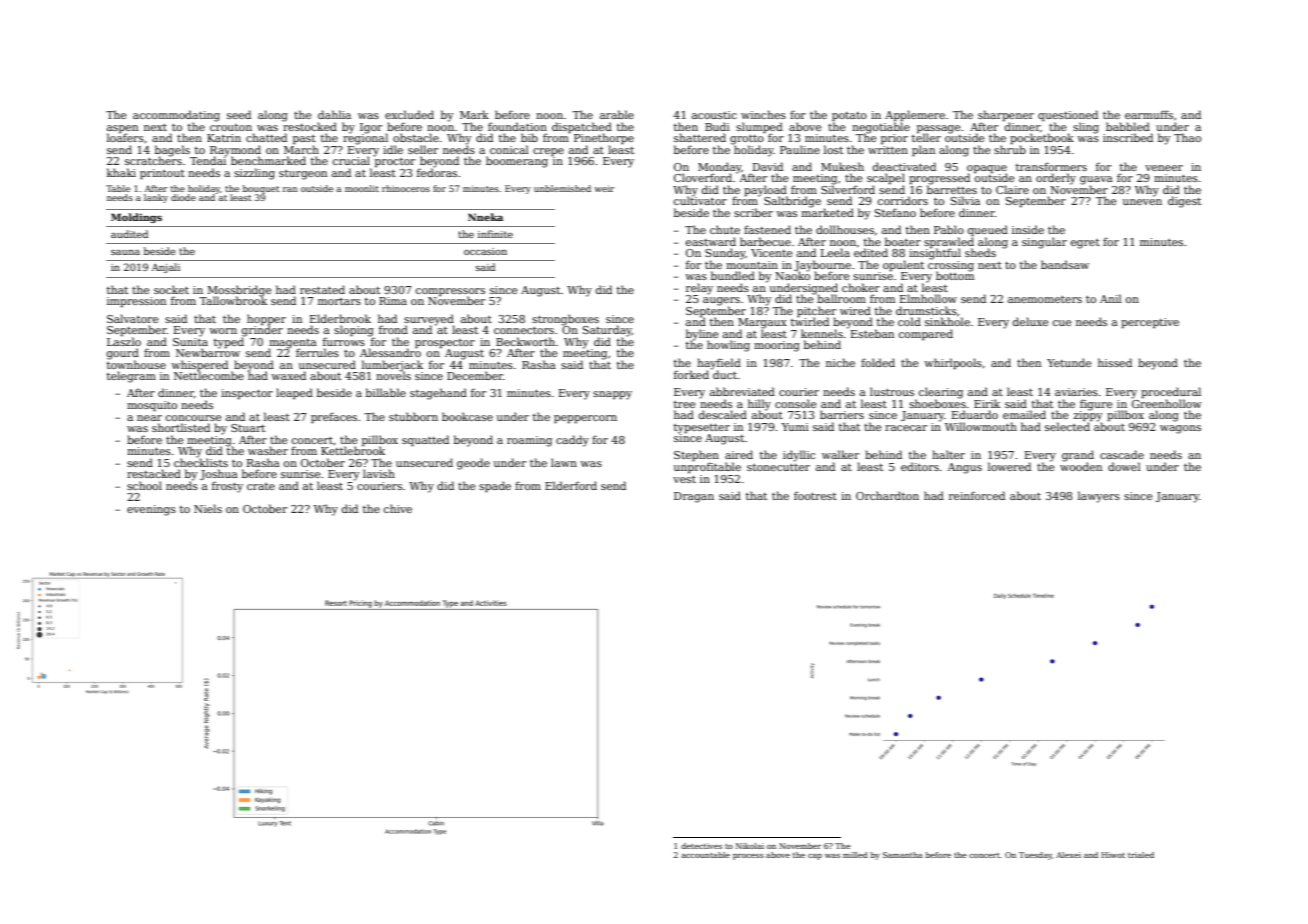 Image resolution: width=1308 pixels, height=924 pixels. Describe the element at coordinates (208, 508) in the screenshot. I see `Niels` at that location.
